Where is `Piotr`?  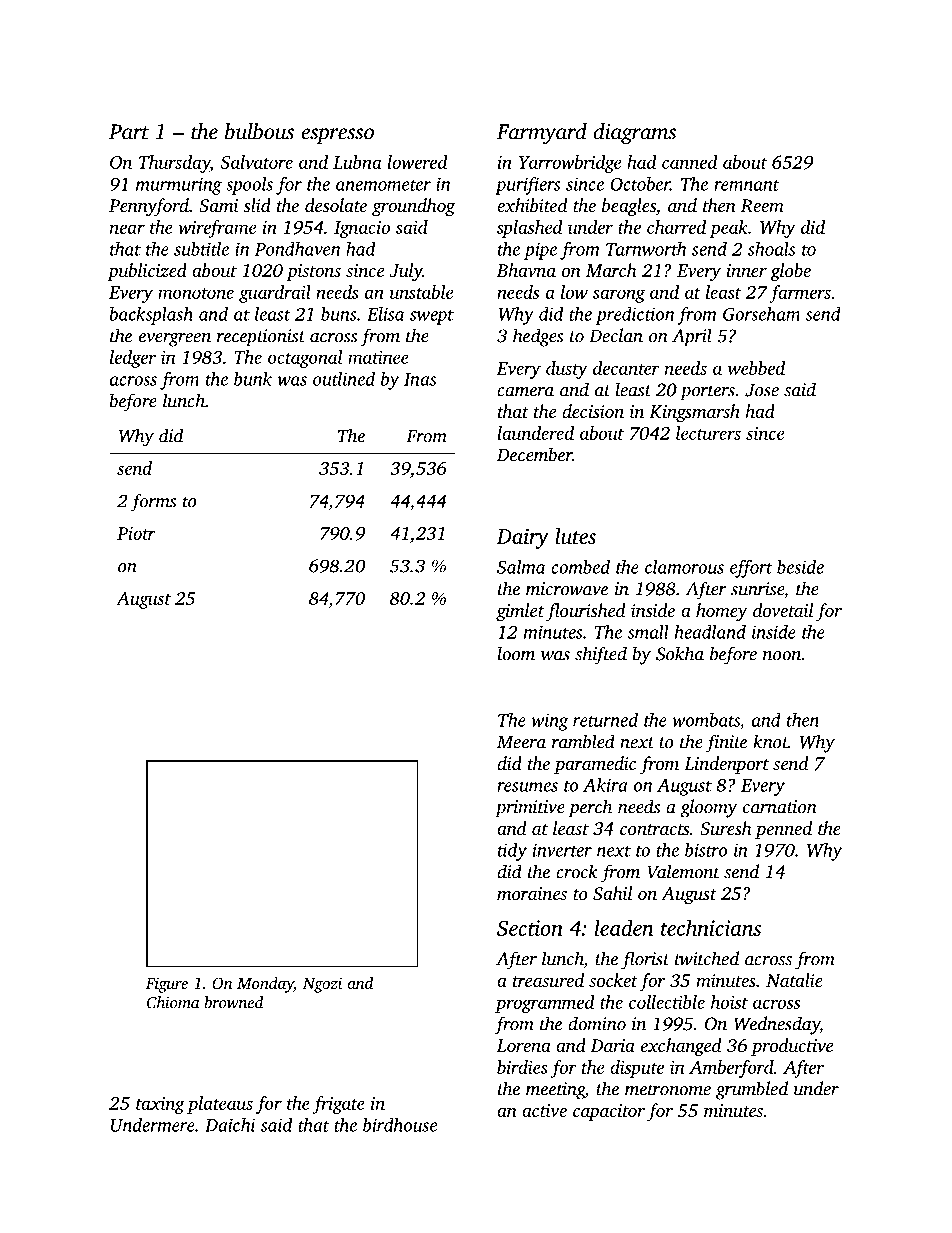
Piotr is located at coordinates (136, 533).
